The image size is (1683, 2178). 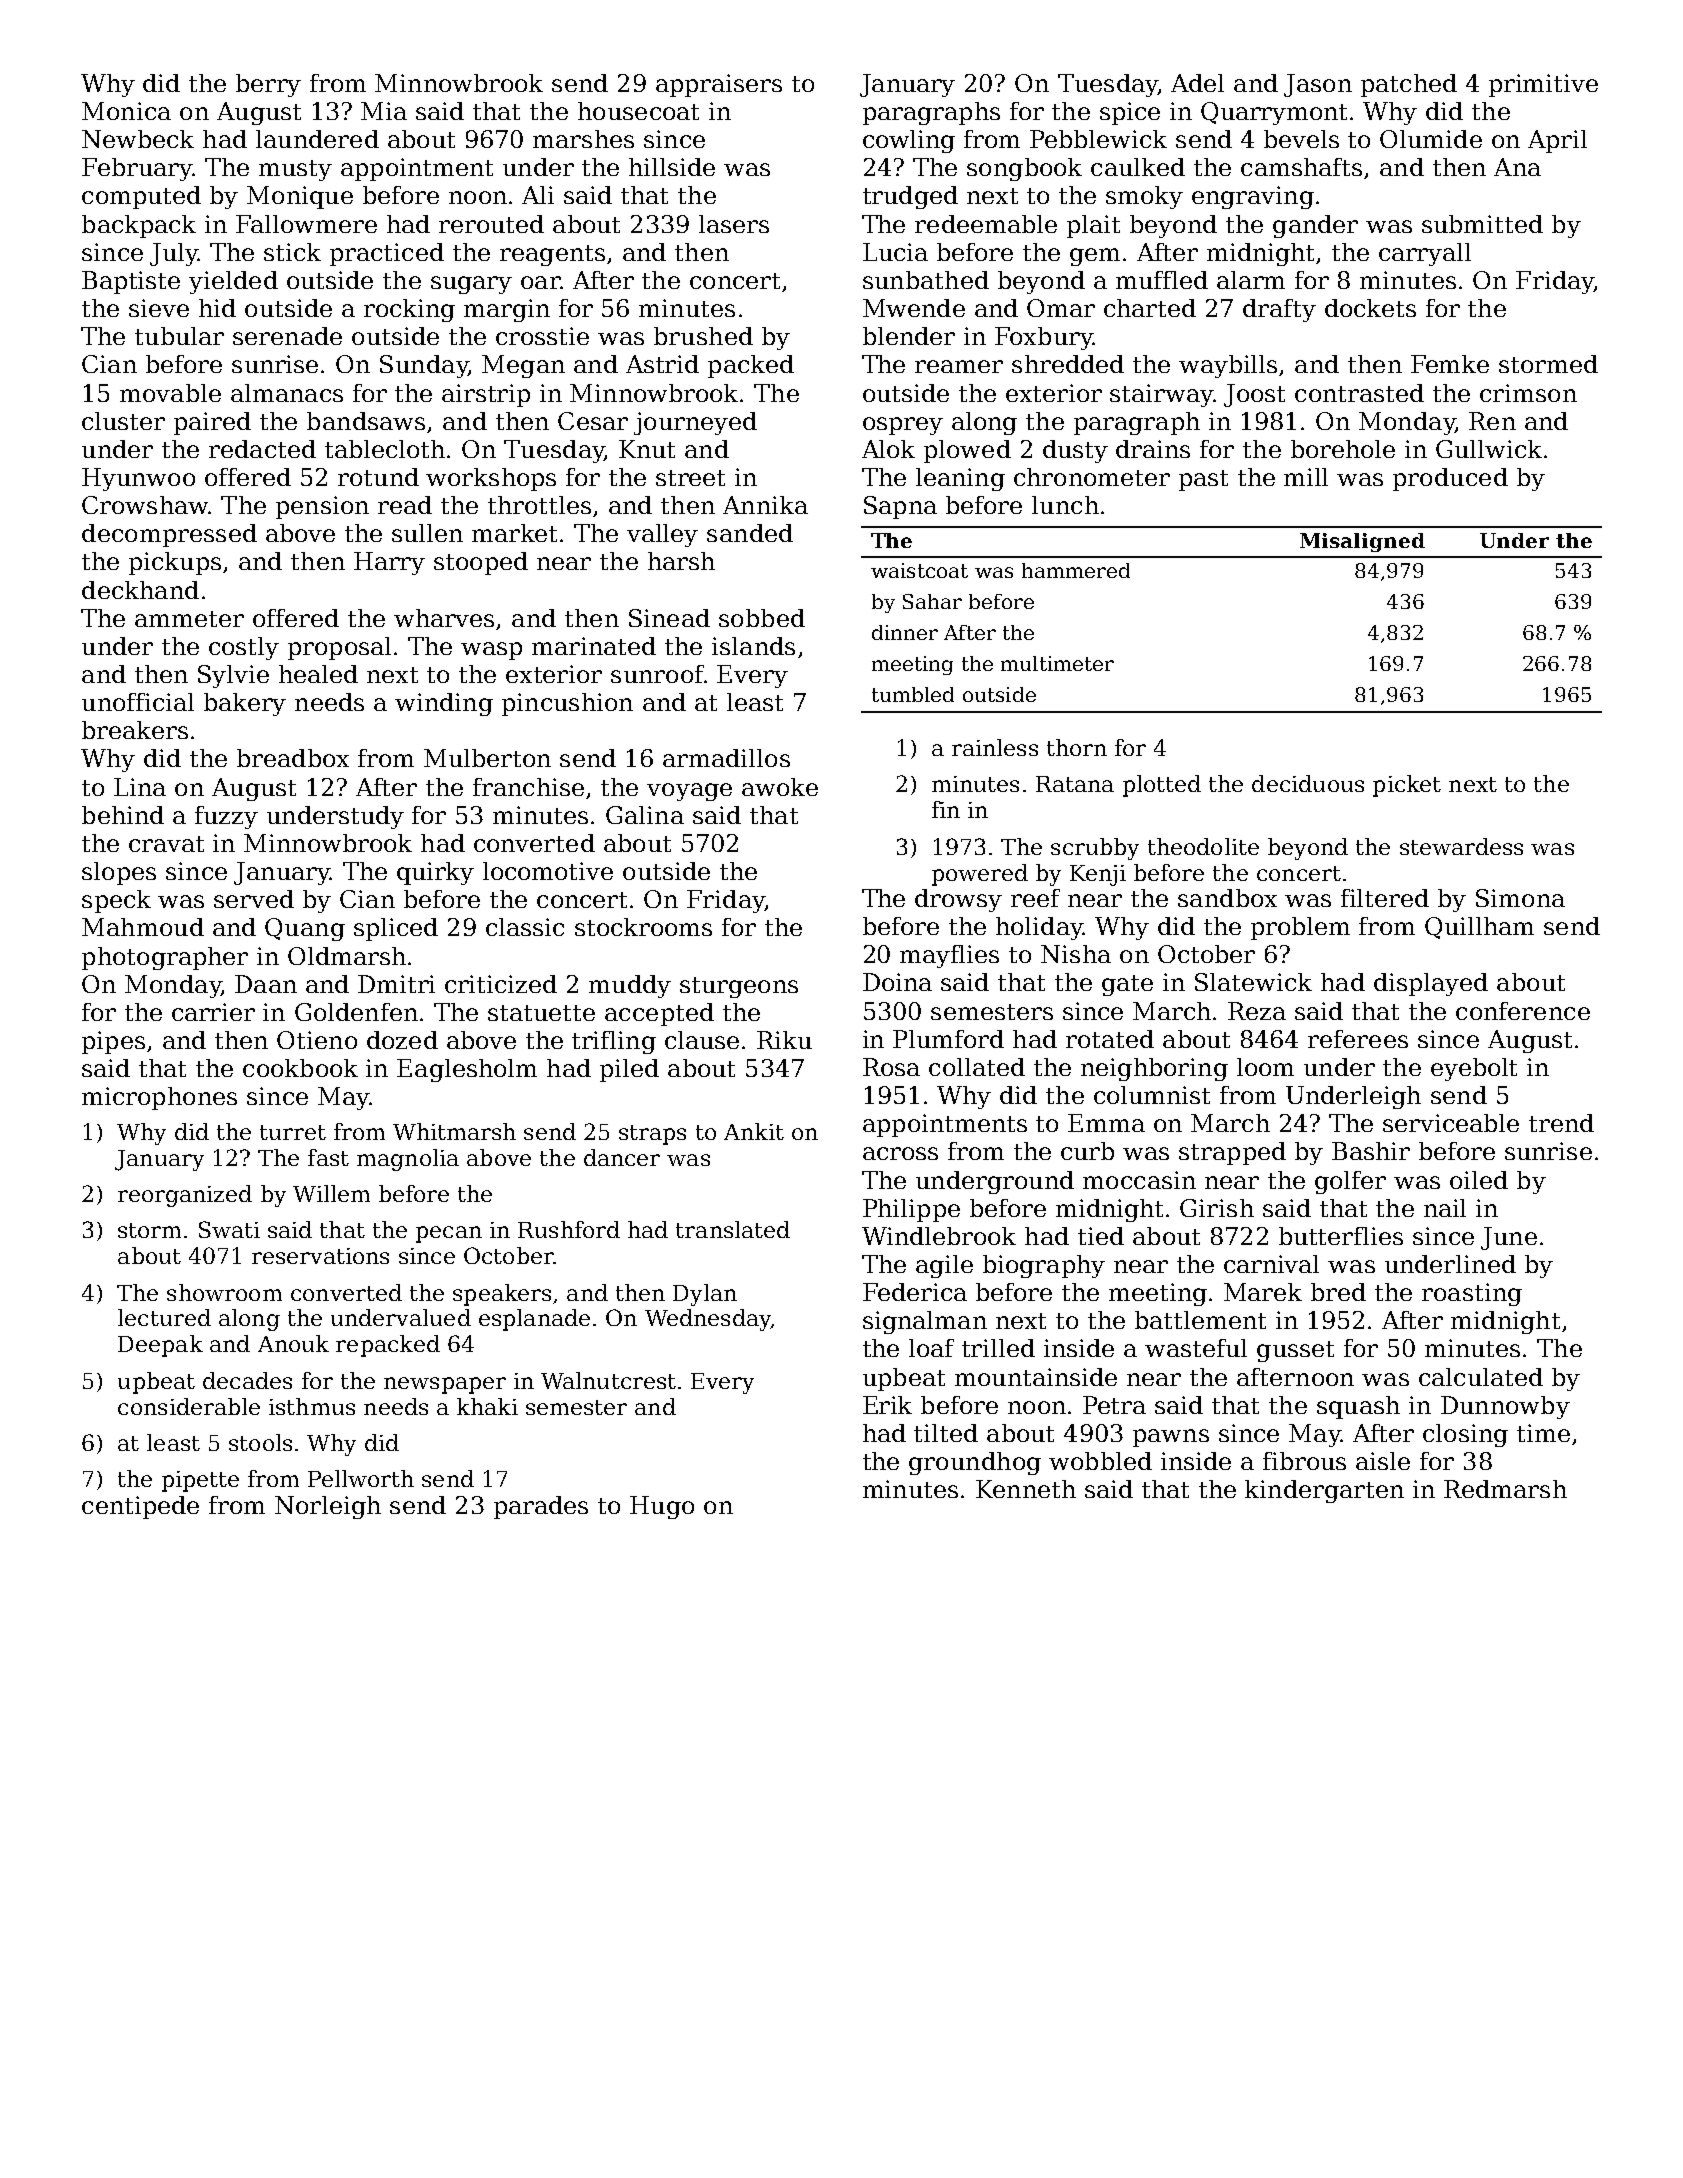 I want to click on Norleigh, so click(x=328, y=1507).
